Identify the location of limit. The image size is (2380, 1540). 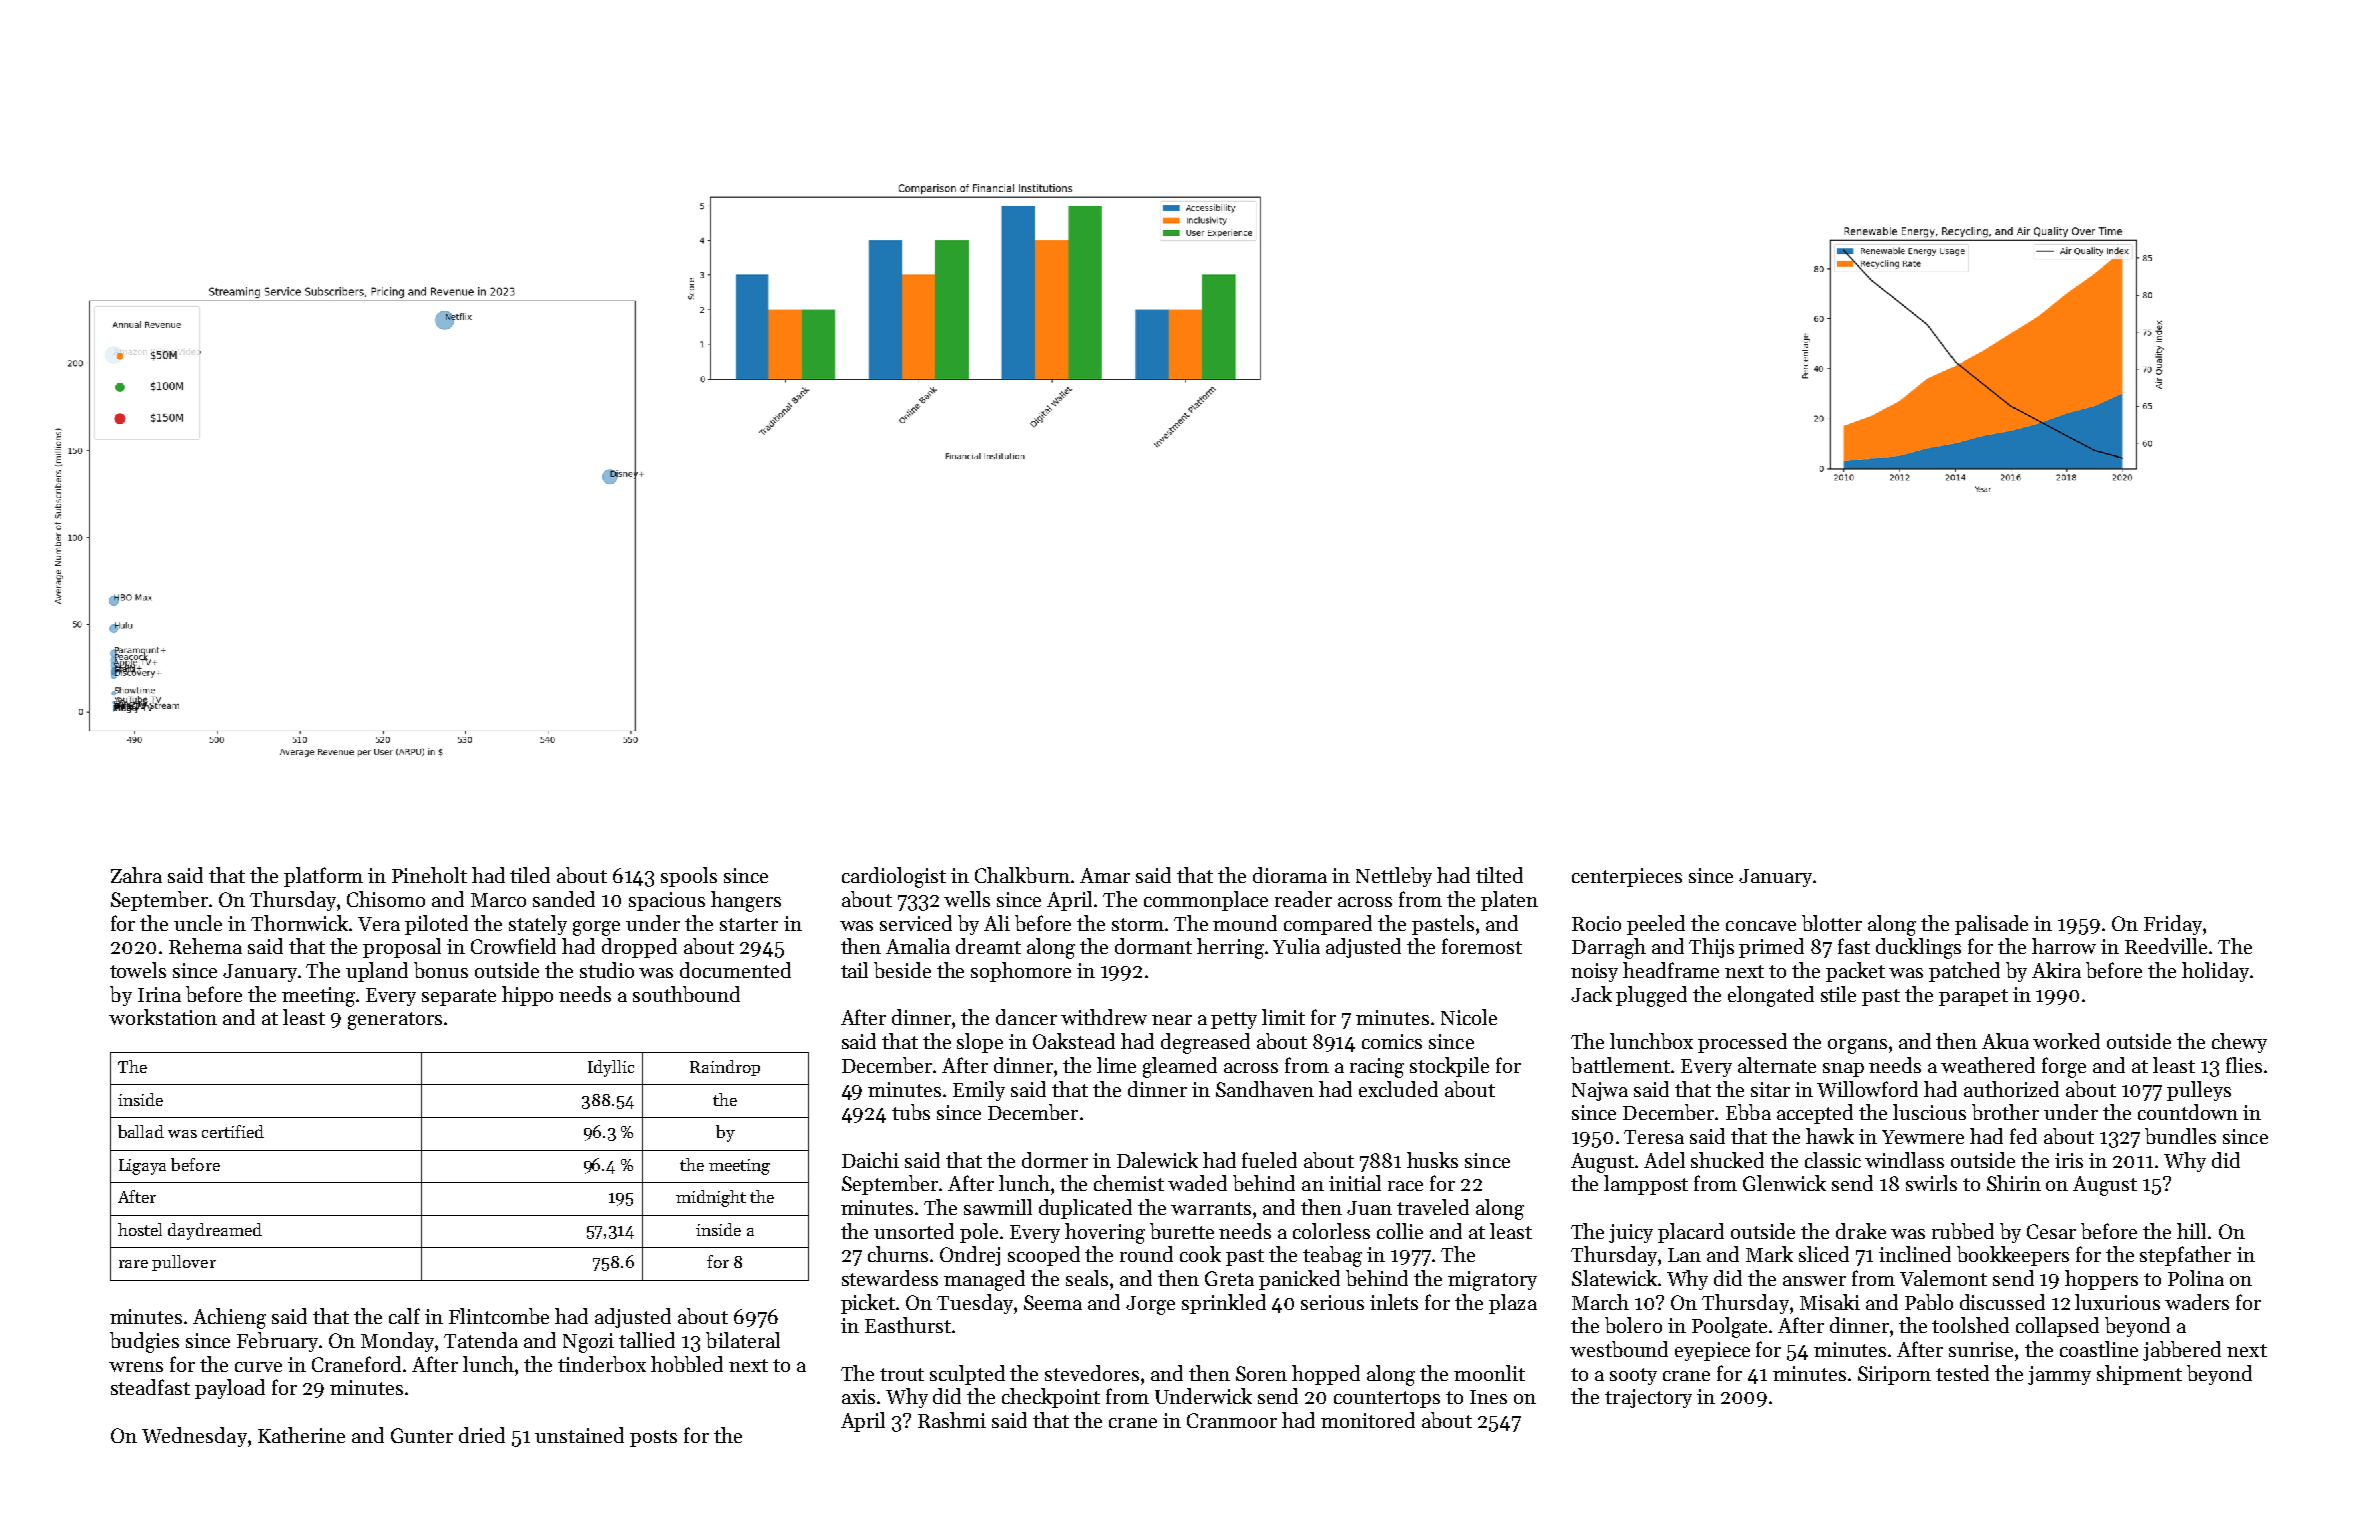
(1283, 1017).
